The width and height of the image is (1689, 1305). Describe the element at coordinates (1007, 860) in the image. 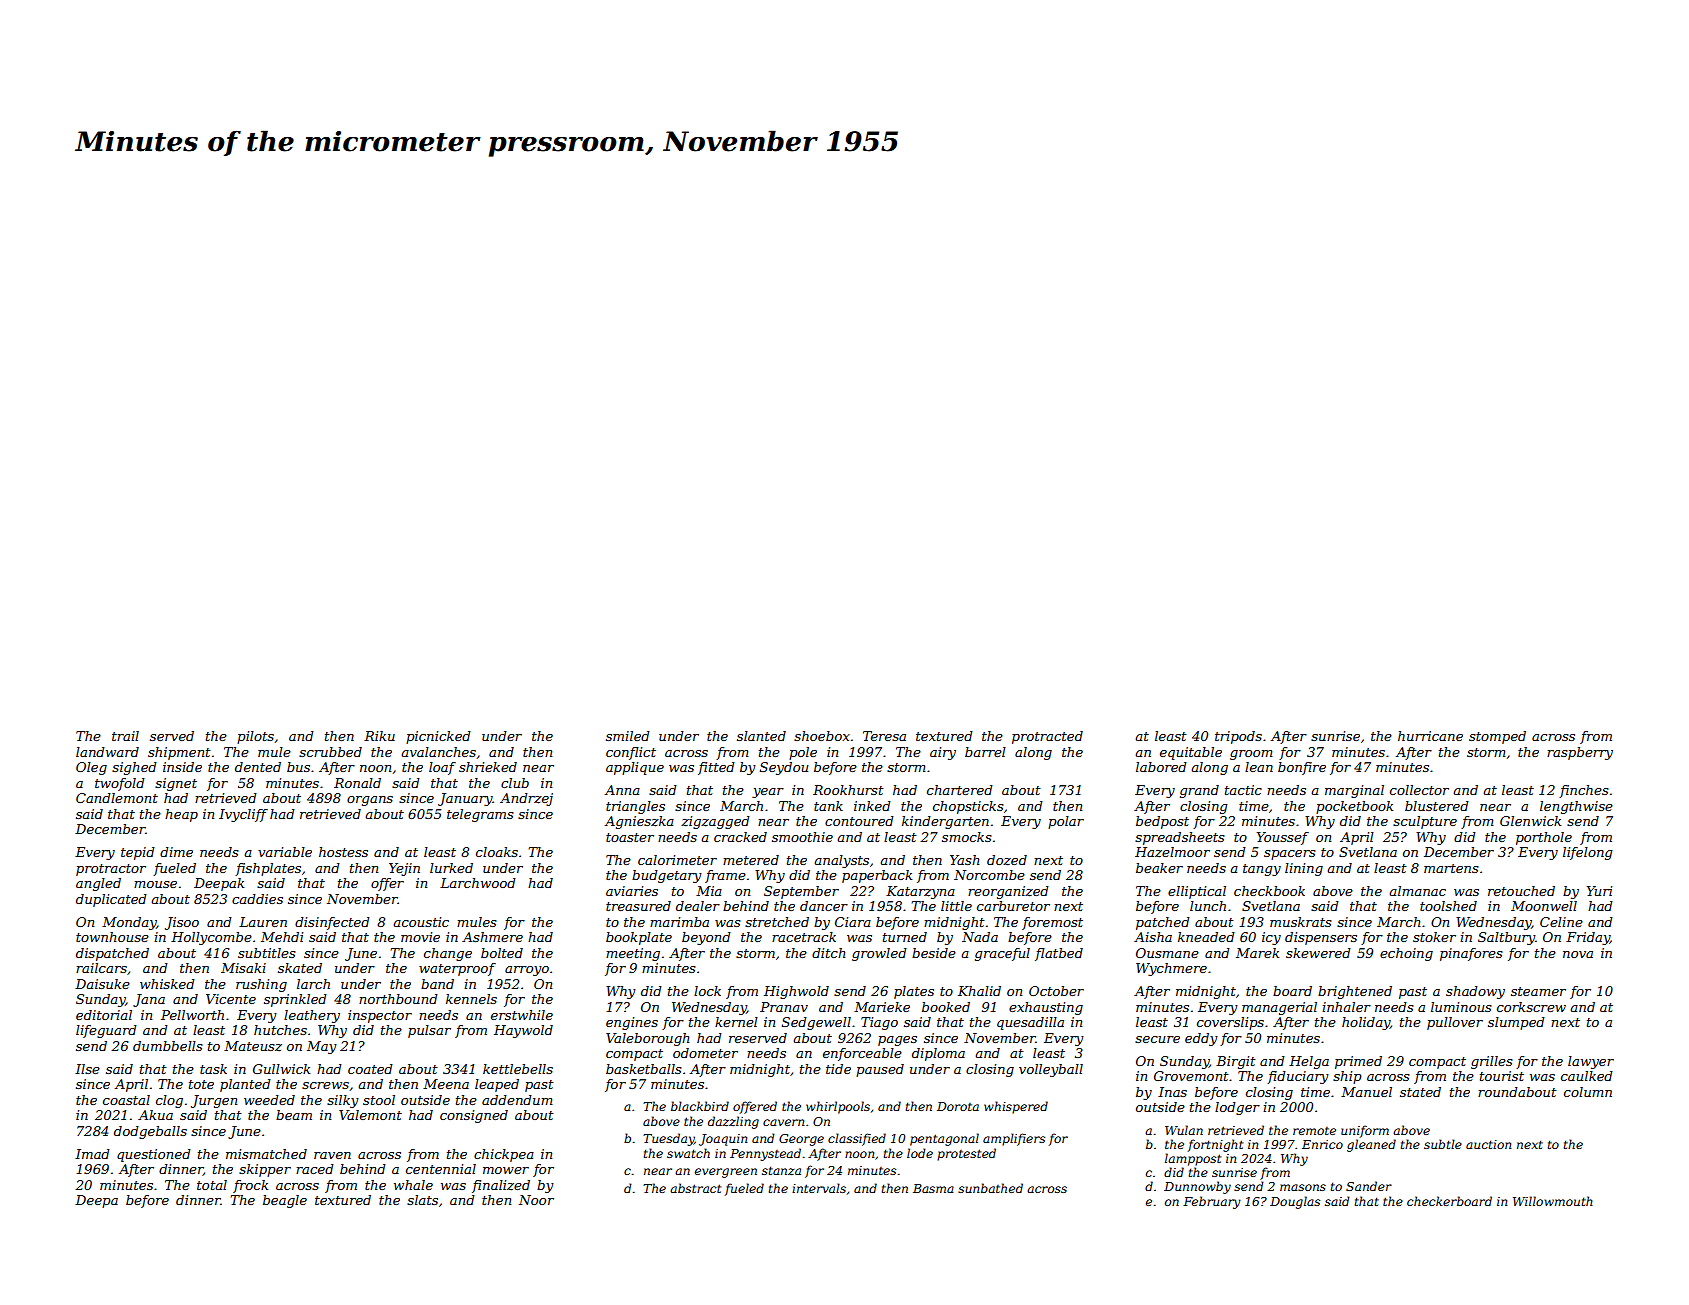

I see `dozed` at that location.
